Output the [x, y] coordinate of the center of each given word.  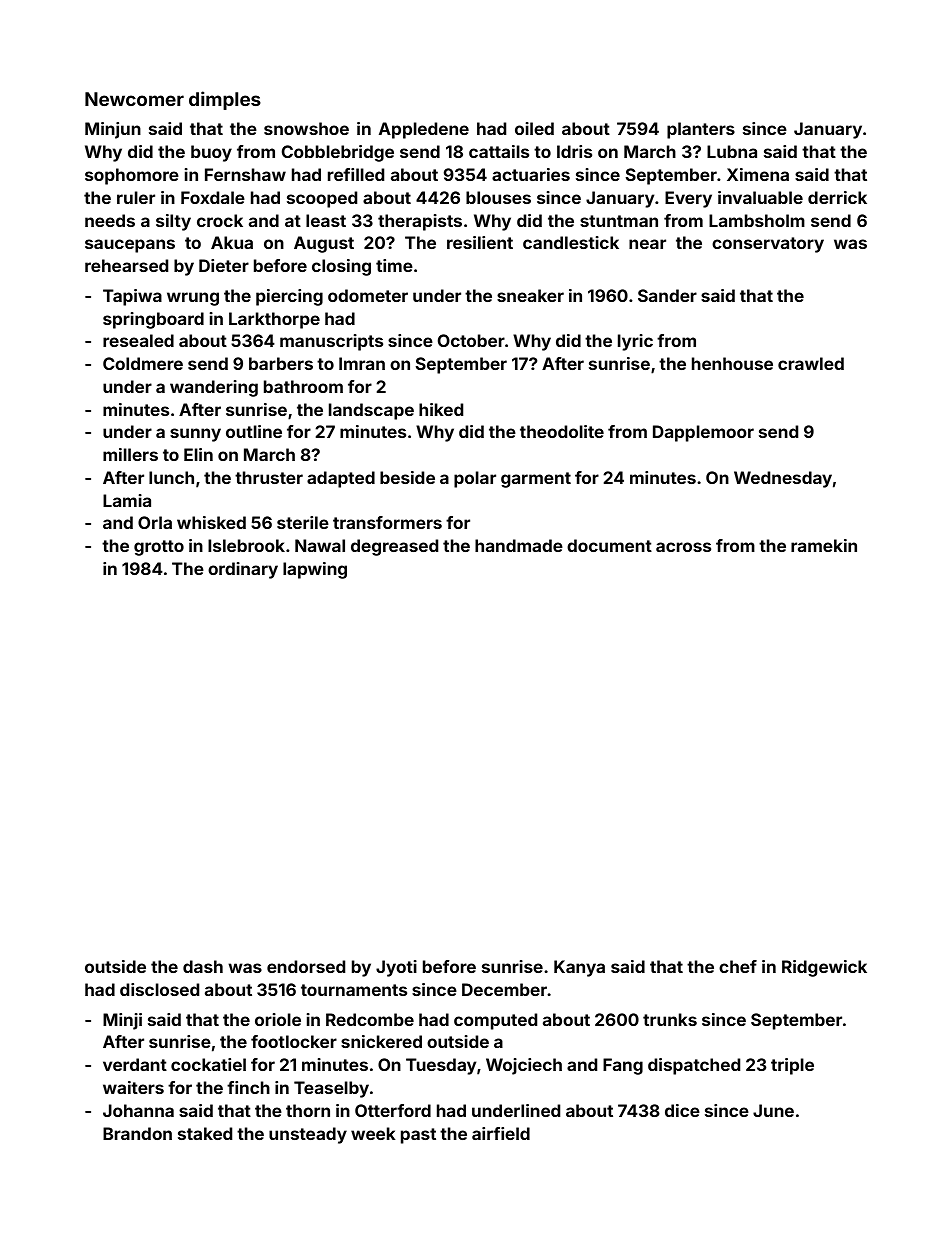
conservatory [768, 245]
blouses [498, 197]
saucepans [130, 246]
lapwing [315, 570]
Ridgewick [824, 968]
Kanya [579, 968]
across [683, 547]
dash [203, 966]
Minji [122, 1021]
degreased [394, 547]
